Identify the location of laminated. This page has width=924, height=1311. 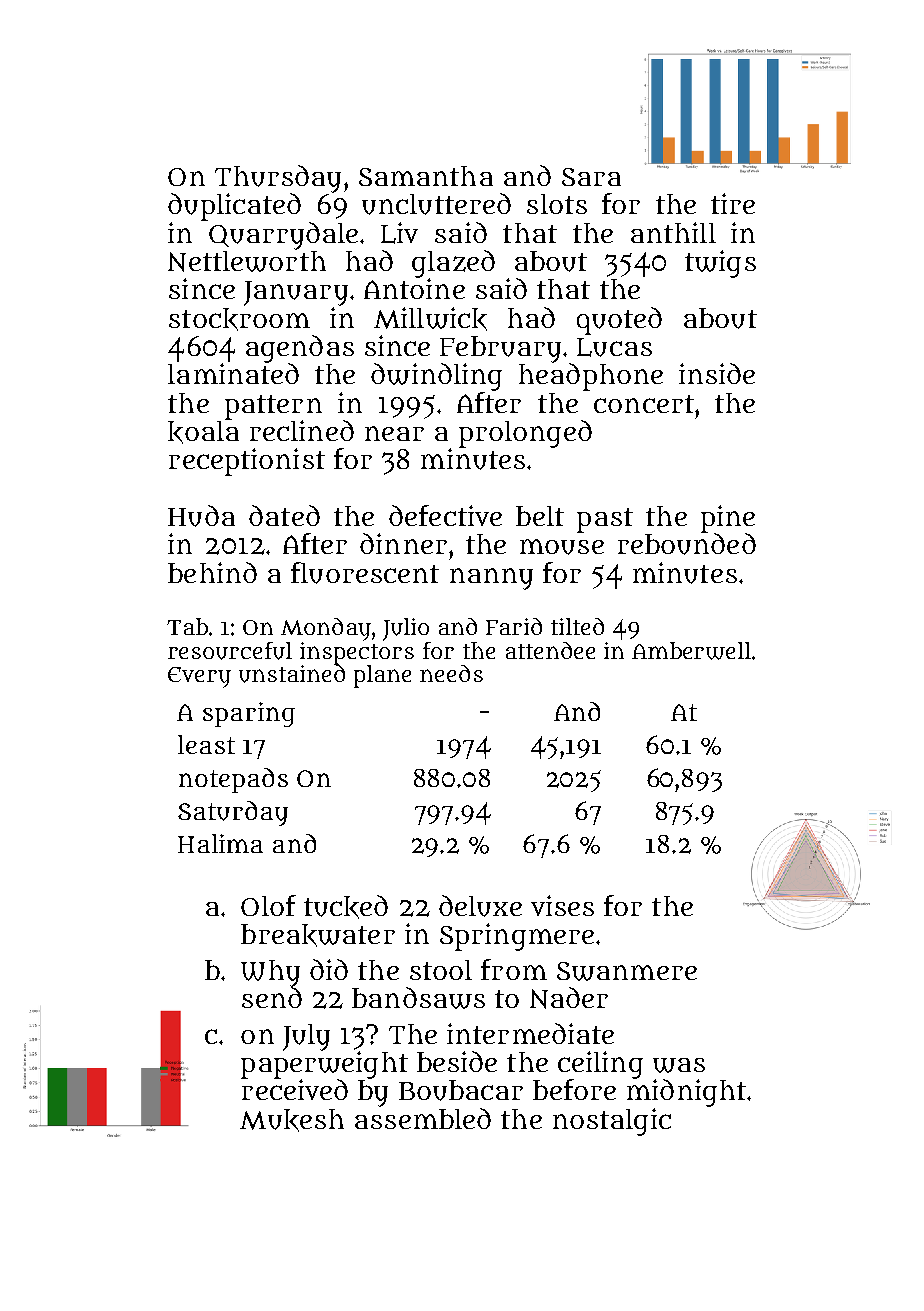
(233, 373).
